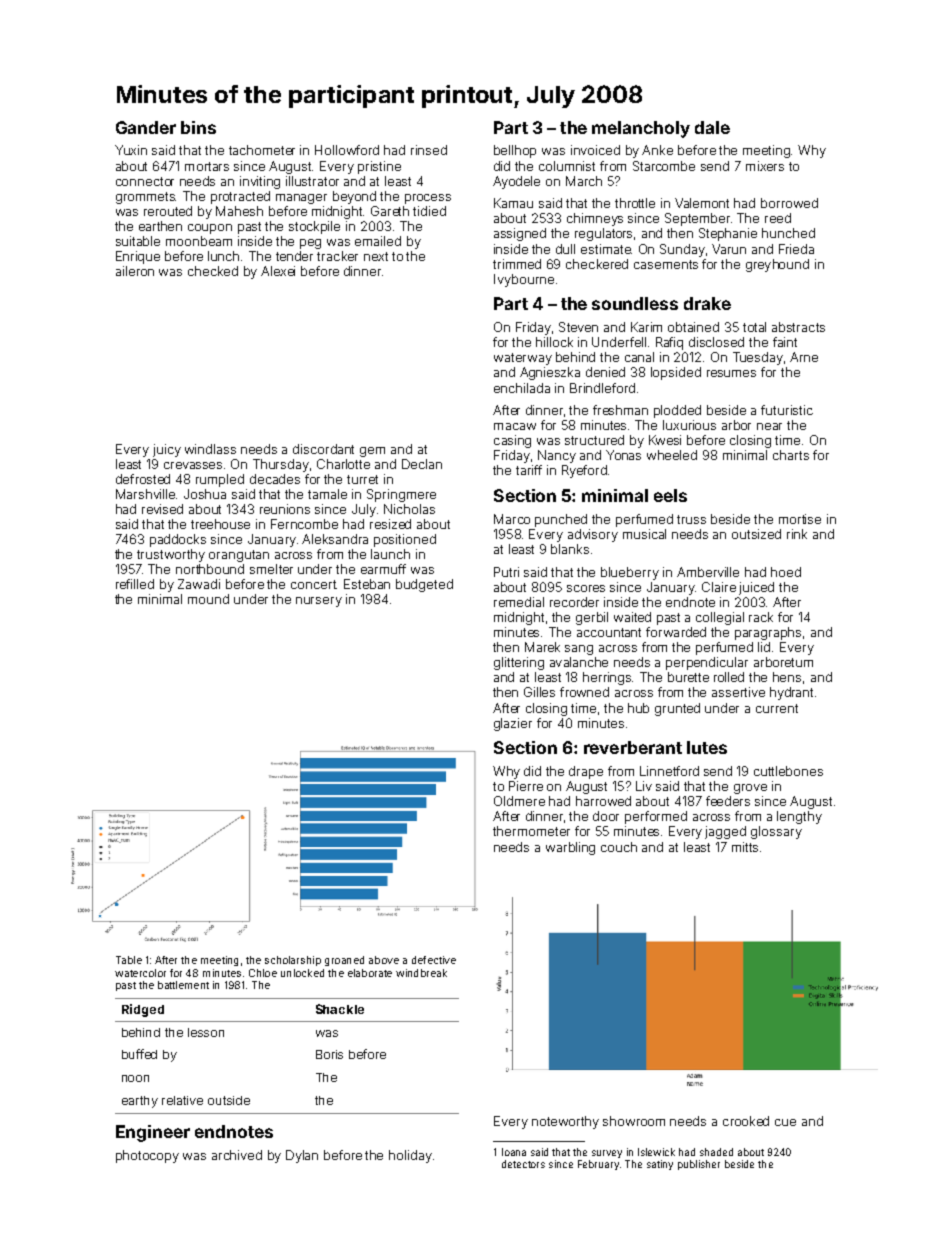 Image resolution: width=952 pixels, height=1233 pixels. I want to click on gem, so click(372, 452).
